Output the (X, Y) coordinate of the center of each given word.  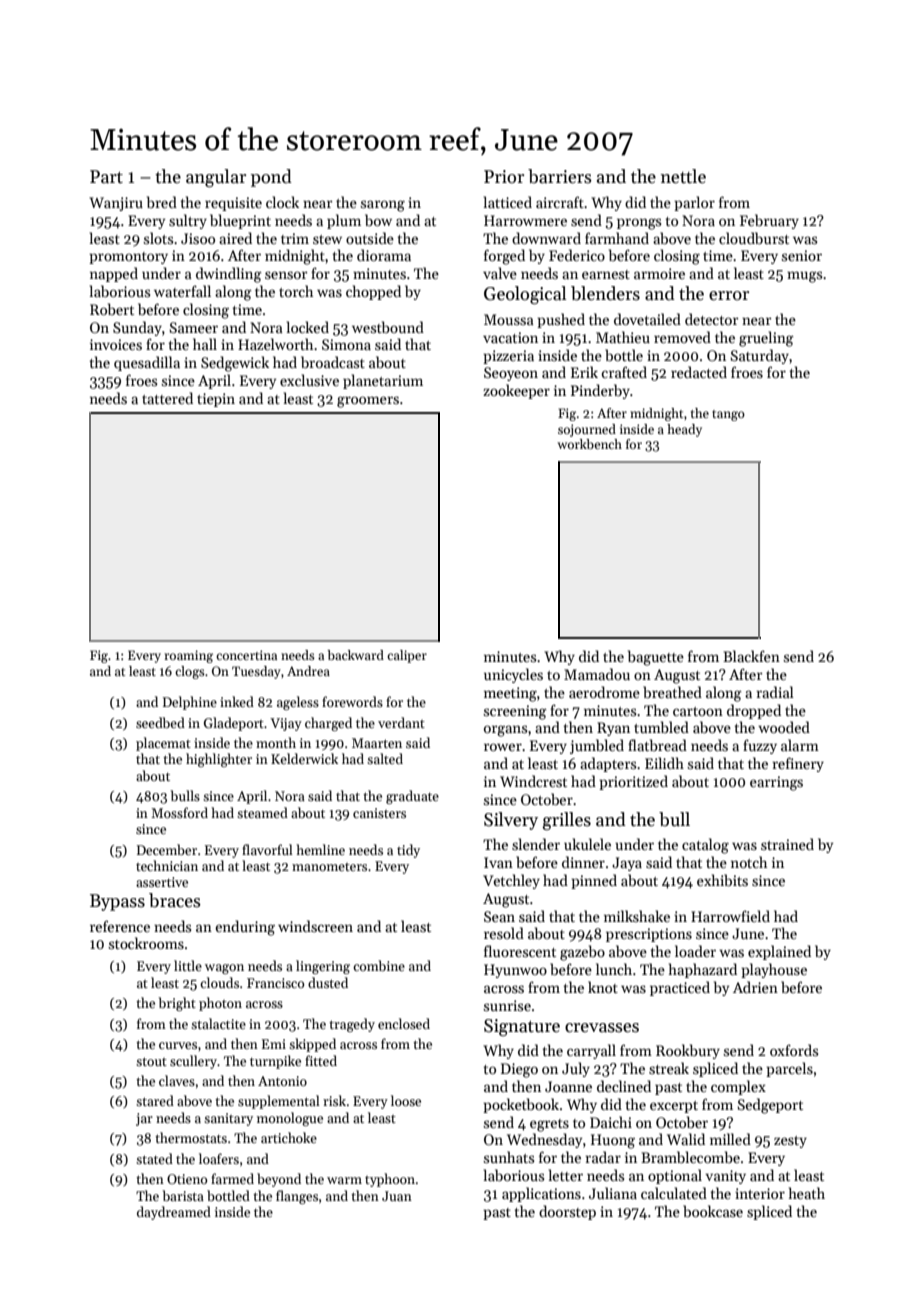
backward (355, 655)
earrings (776, 783)
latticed (508, 202)
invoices (116, 344)
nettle (683, 176)
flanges (297, 1197)
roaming (188, 656)
